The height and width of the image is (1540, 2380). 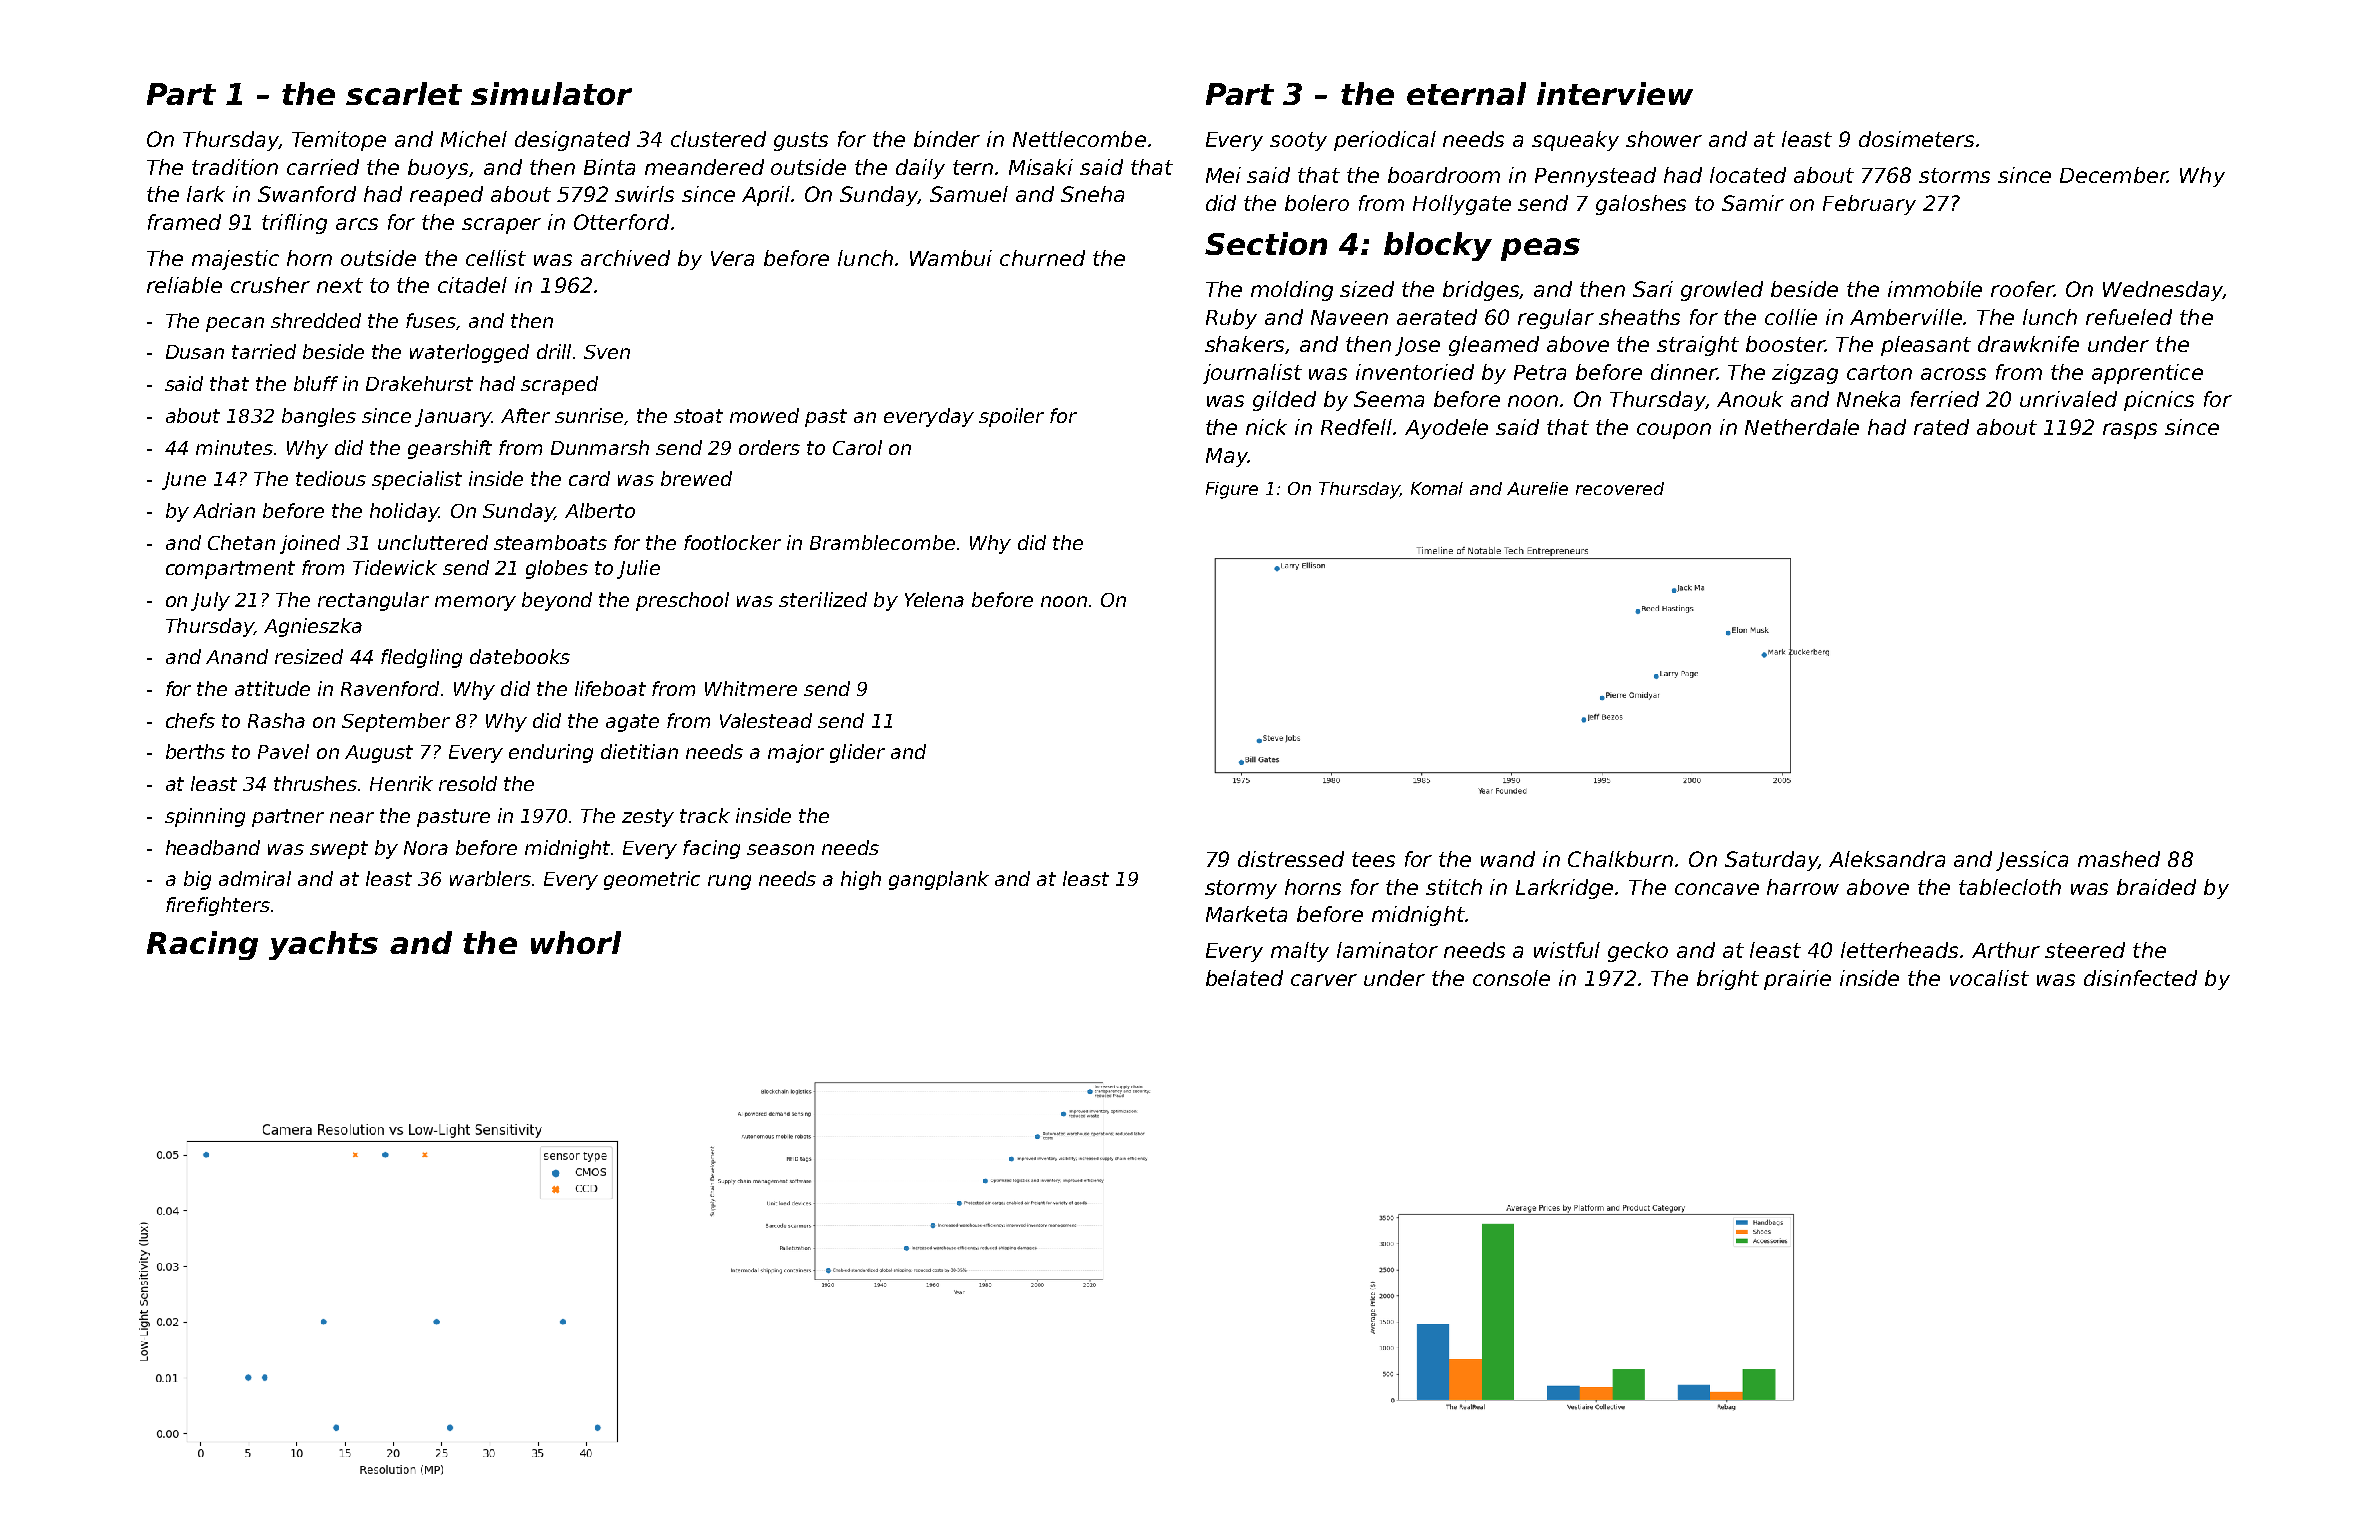 I want to click on simulator, so click(x=551, y=93).
